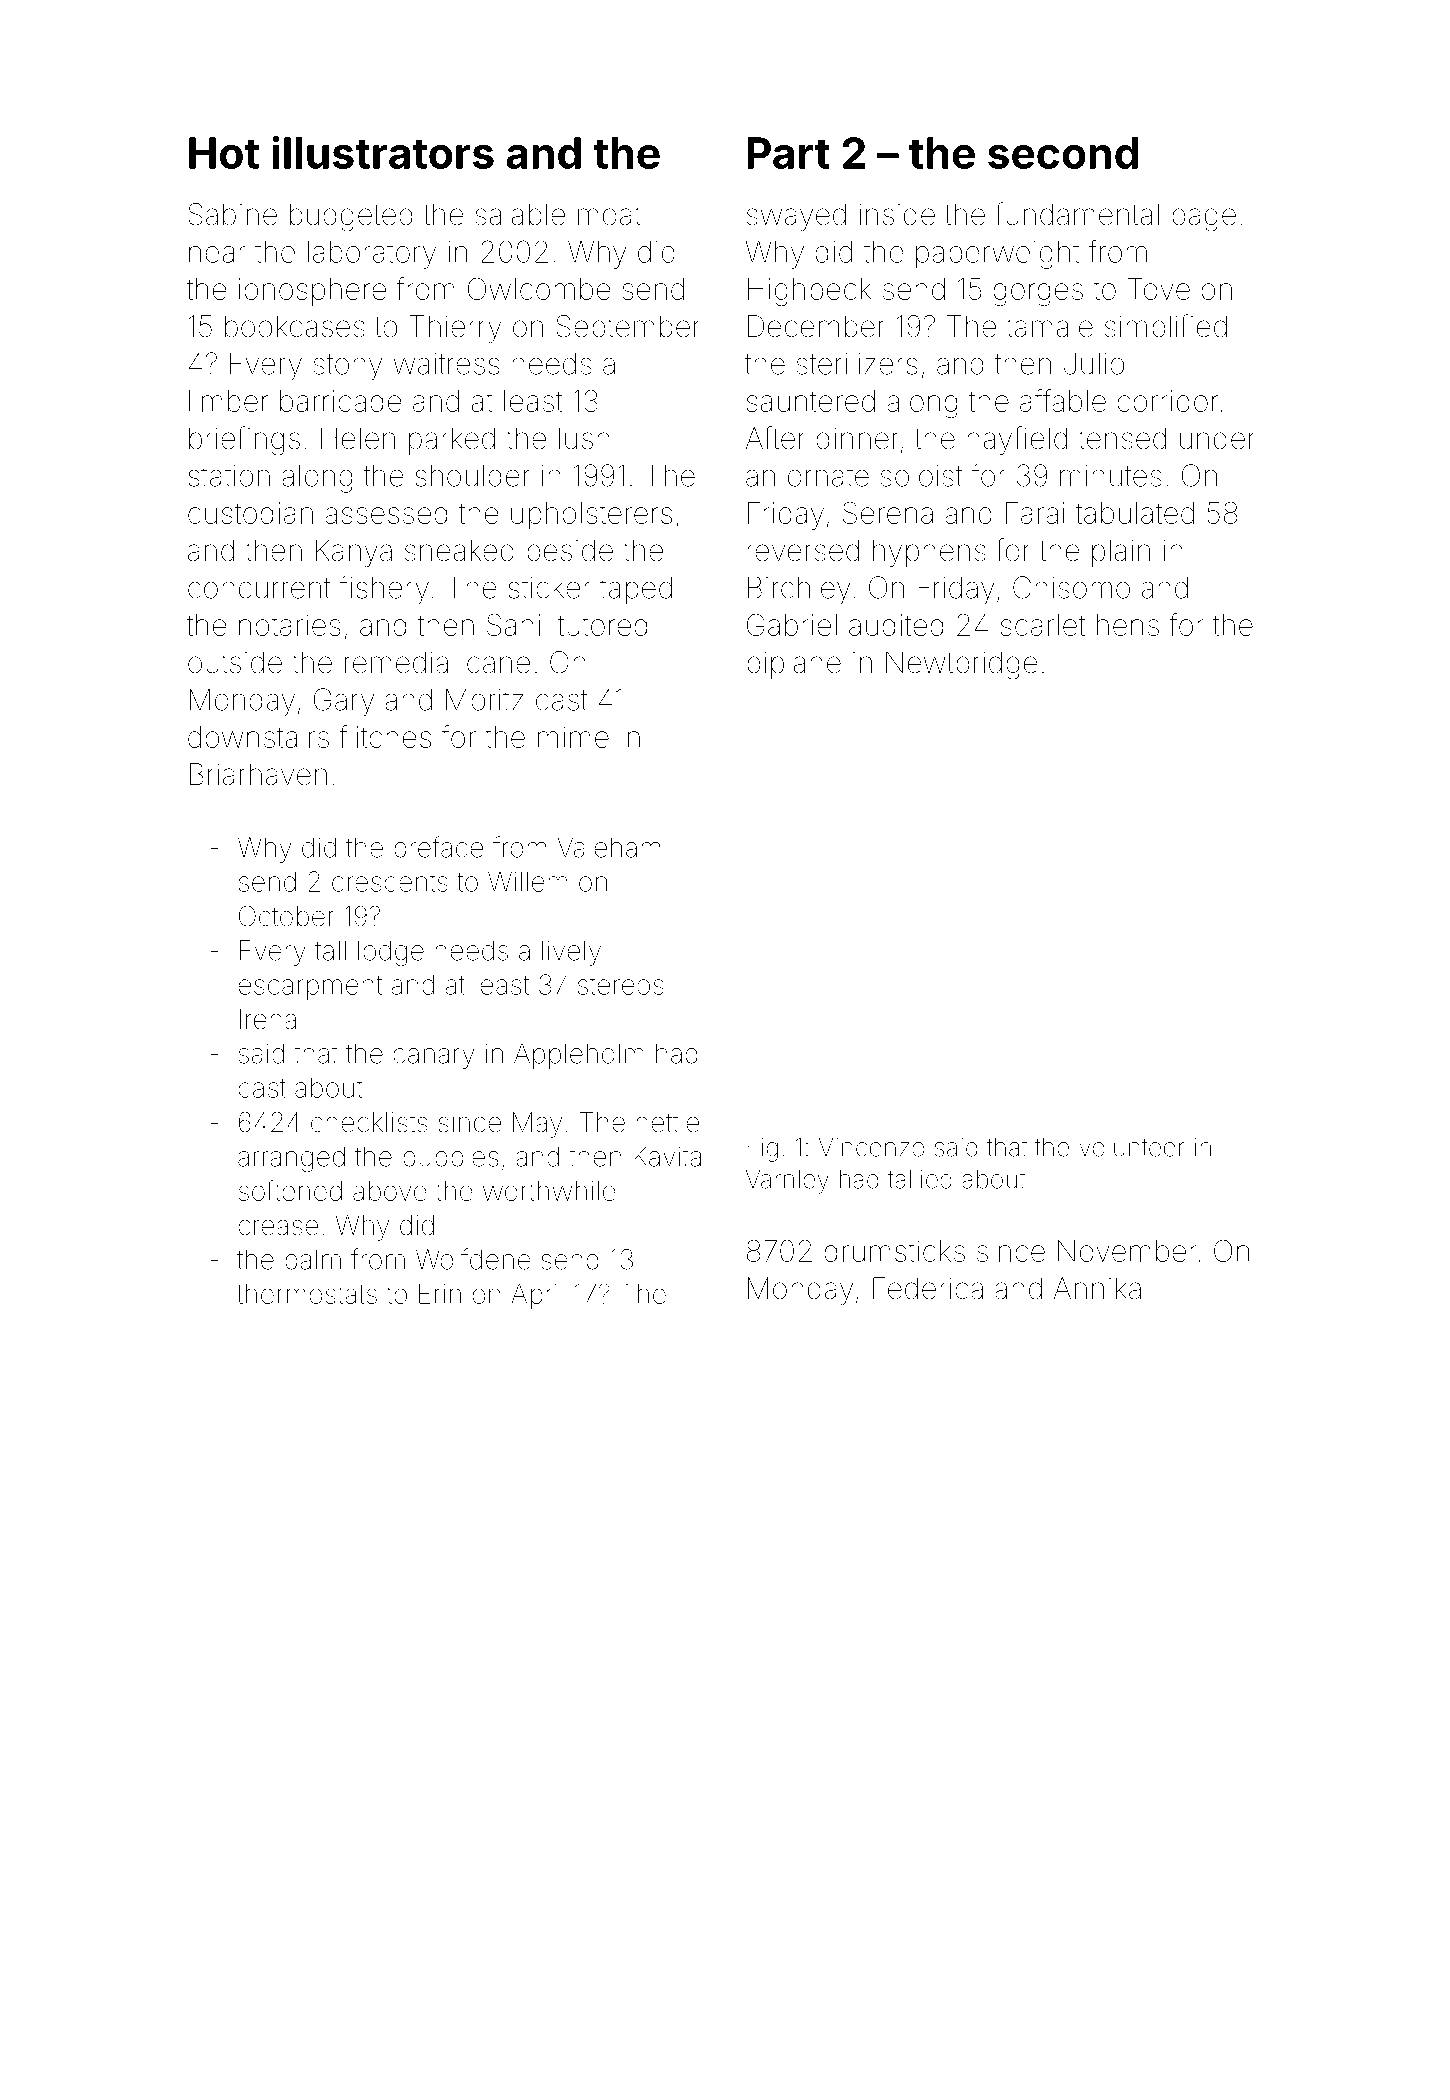 The image size is (1450, 2100). I want to click on second, so click(1063, 153).
